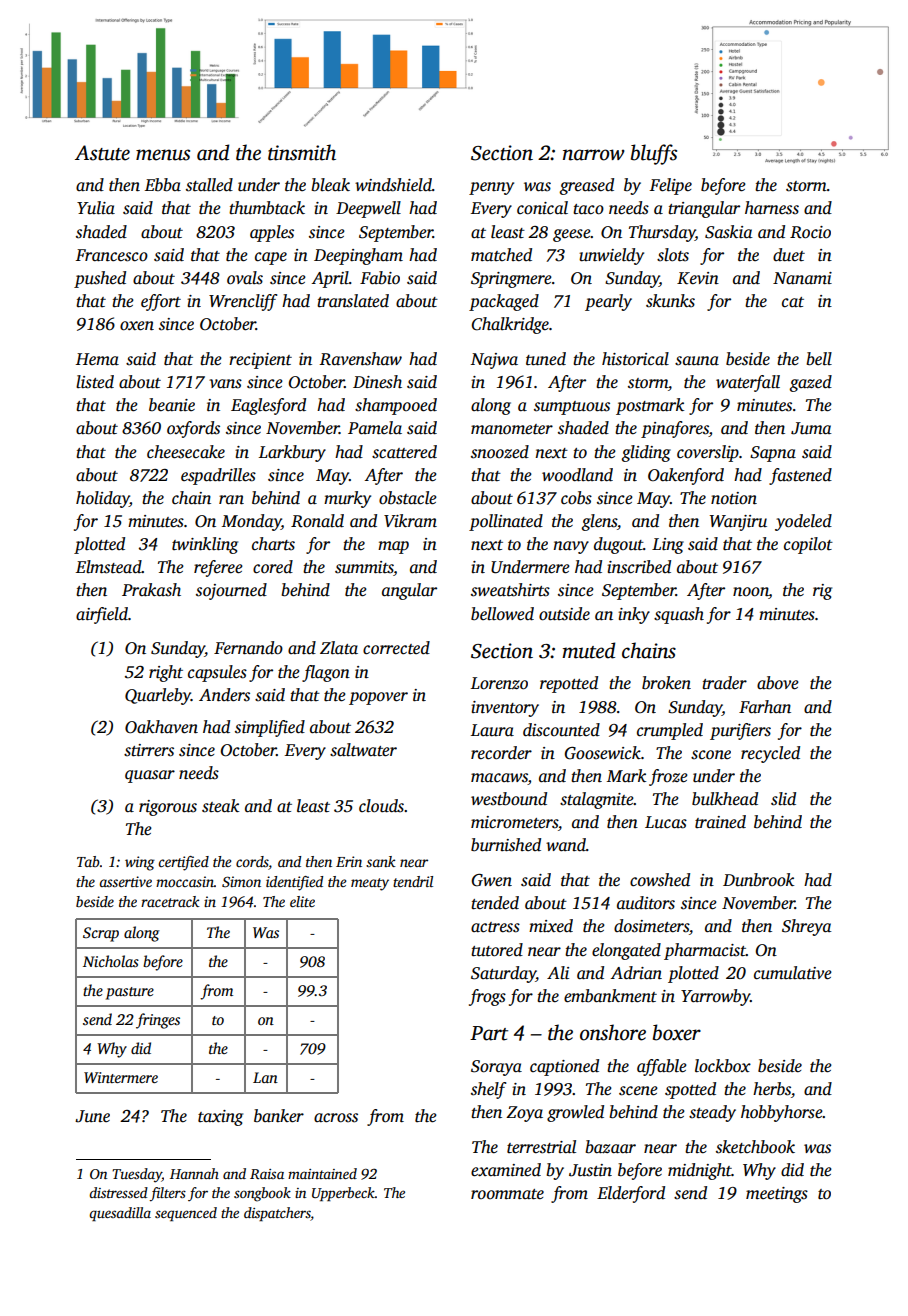  I want to click on Tab, so click(88, 861).
